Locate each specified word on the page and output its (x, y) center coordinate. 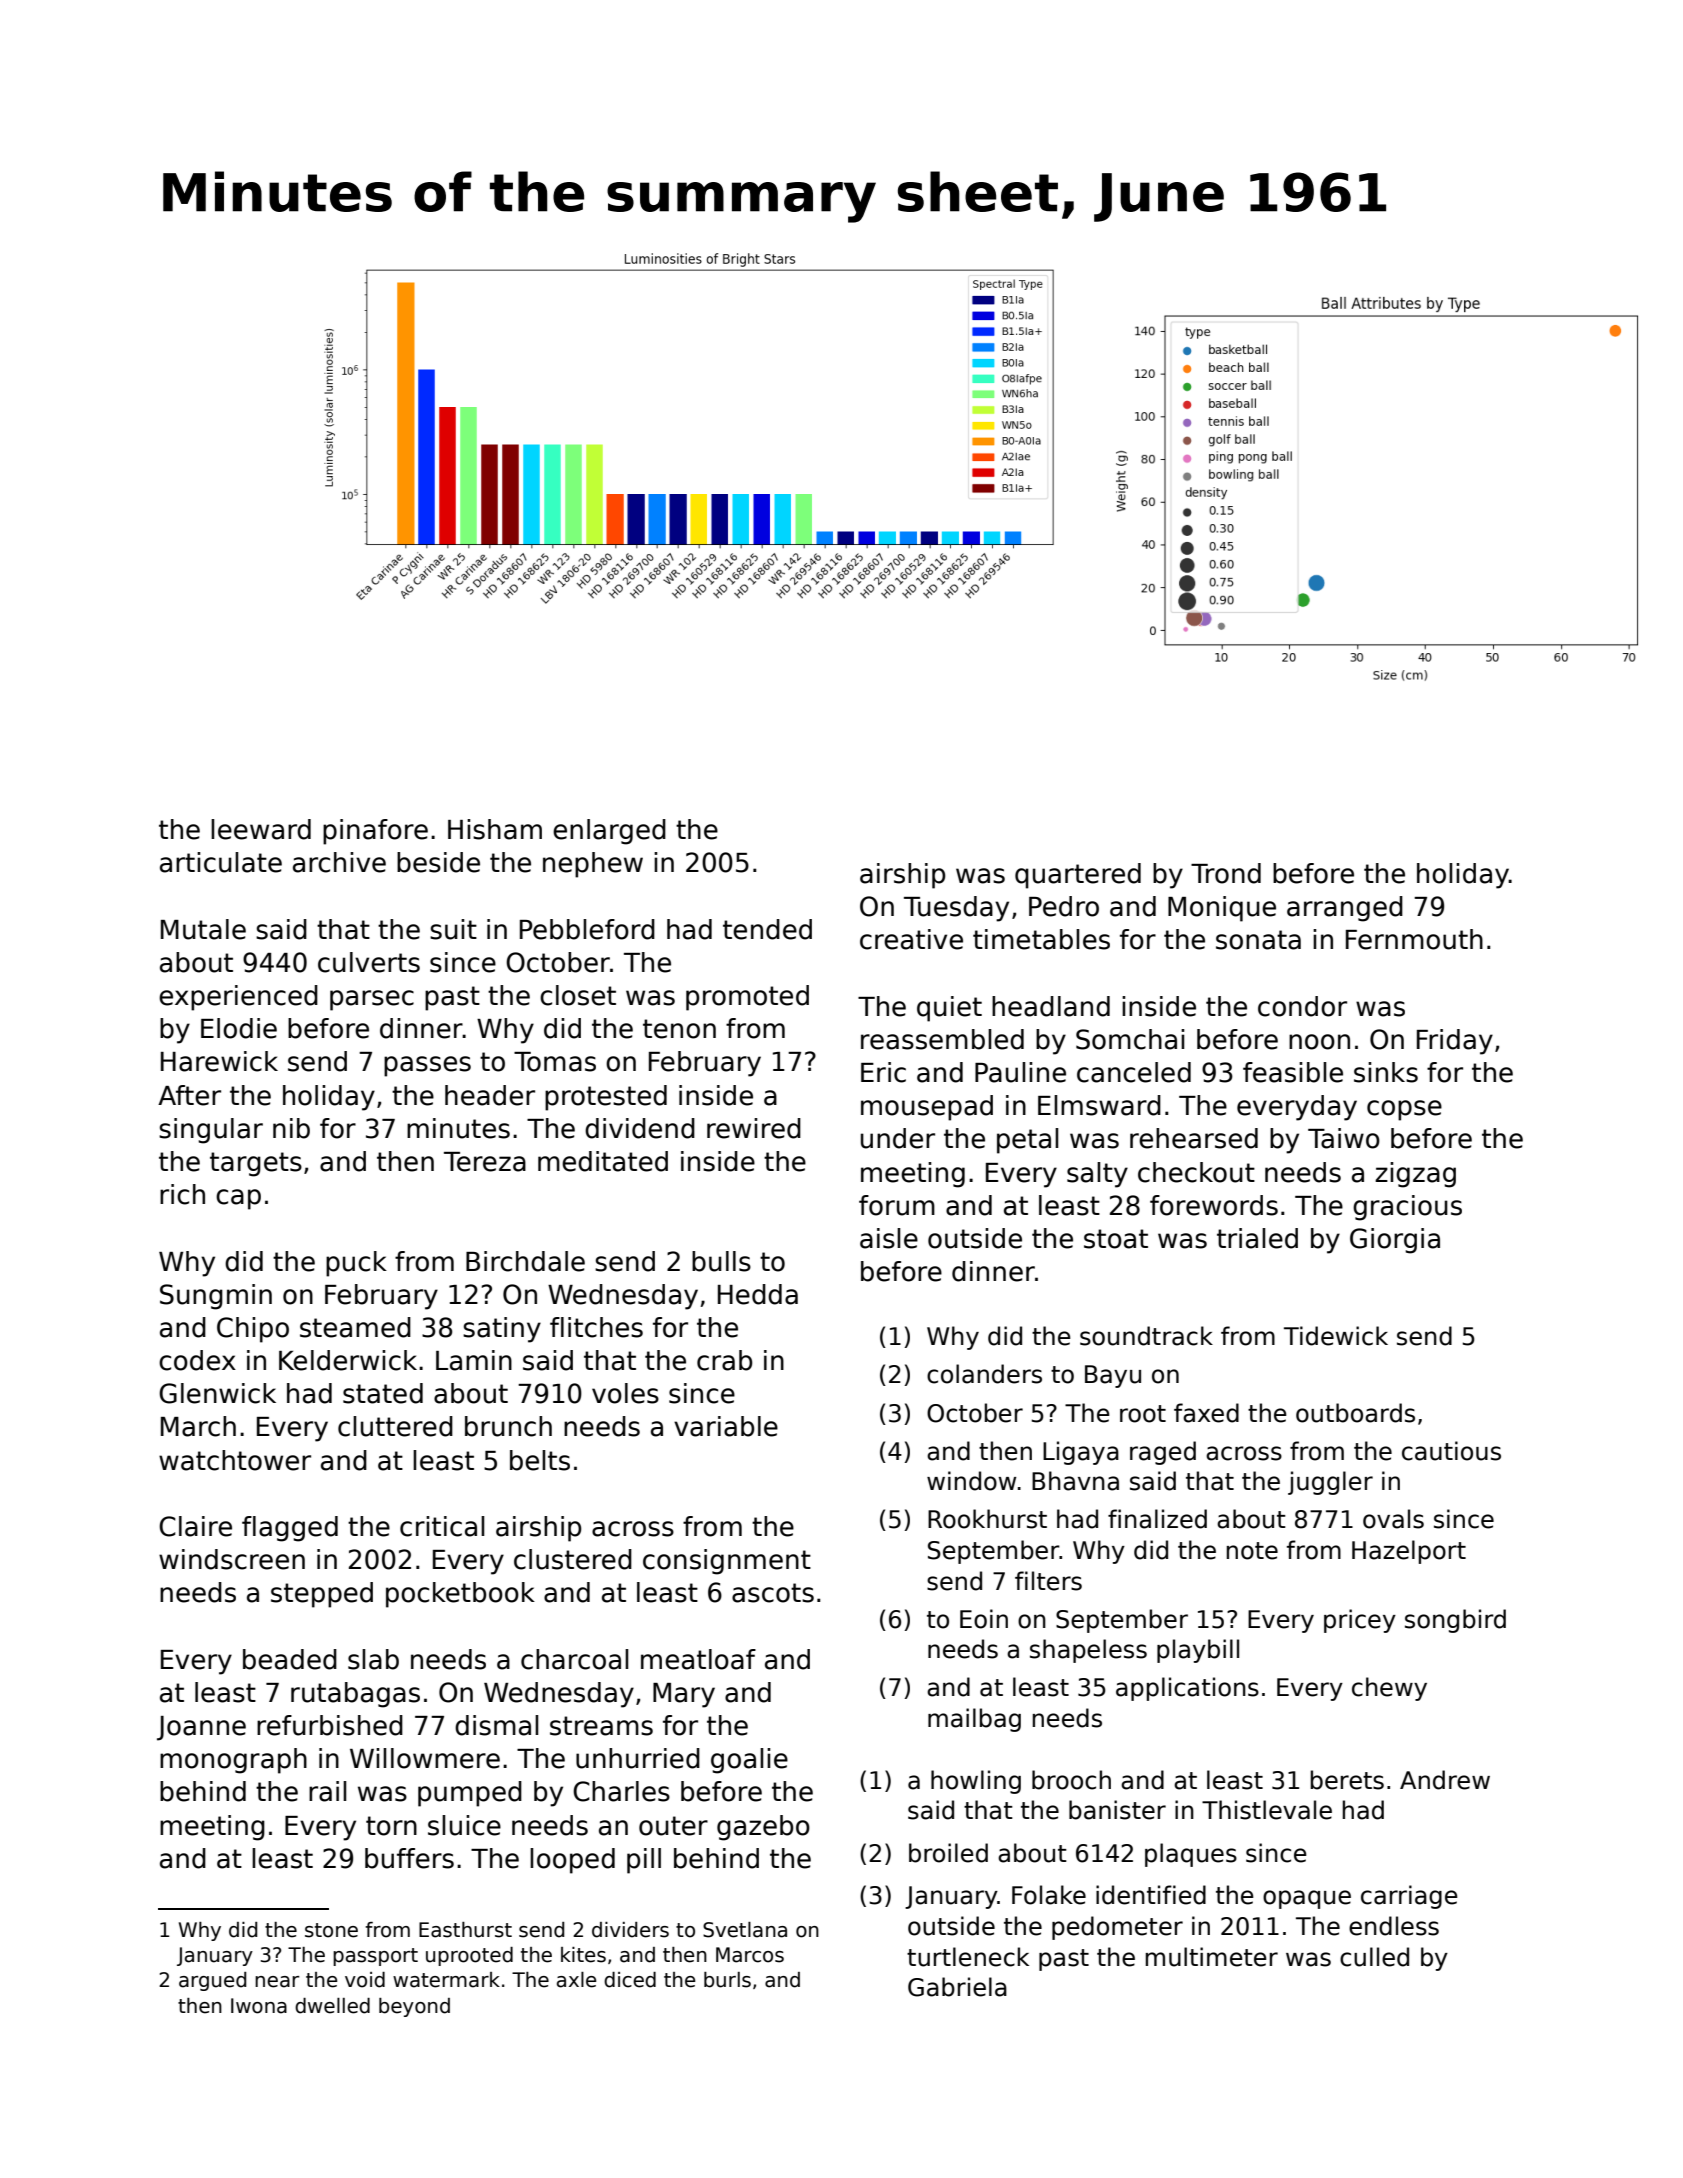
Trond (1226, 873)
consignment (727, 1562)
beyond (414, 2007)
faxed (1206, 1413)
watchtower (235, 1460)
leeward (261, 829)
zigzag (1415, 1175)
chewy (1389, 1689)
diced (630, 1980)
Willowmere (425, 1758)
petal (1027, 1141)
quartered (1078, 876)
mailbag (974, 1720)
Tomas (555, 1062)
